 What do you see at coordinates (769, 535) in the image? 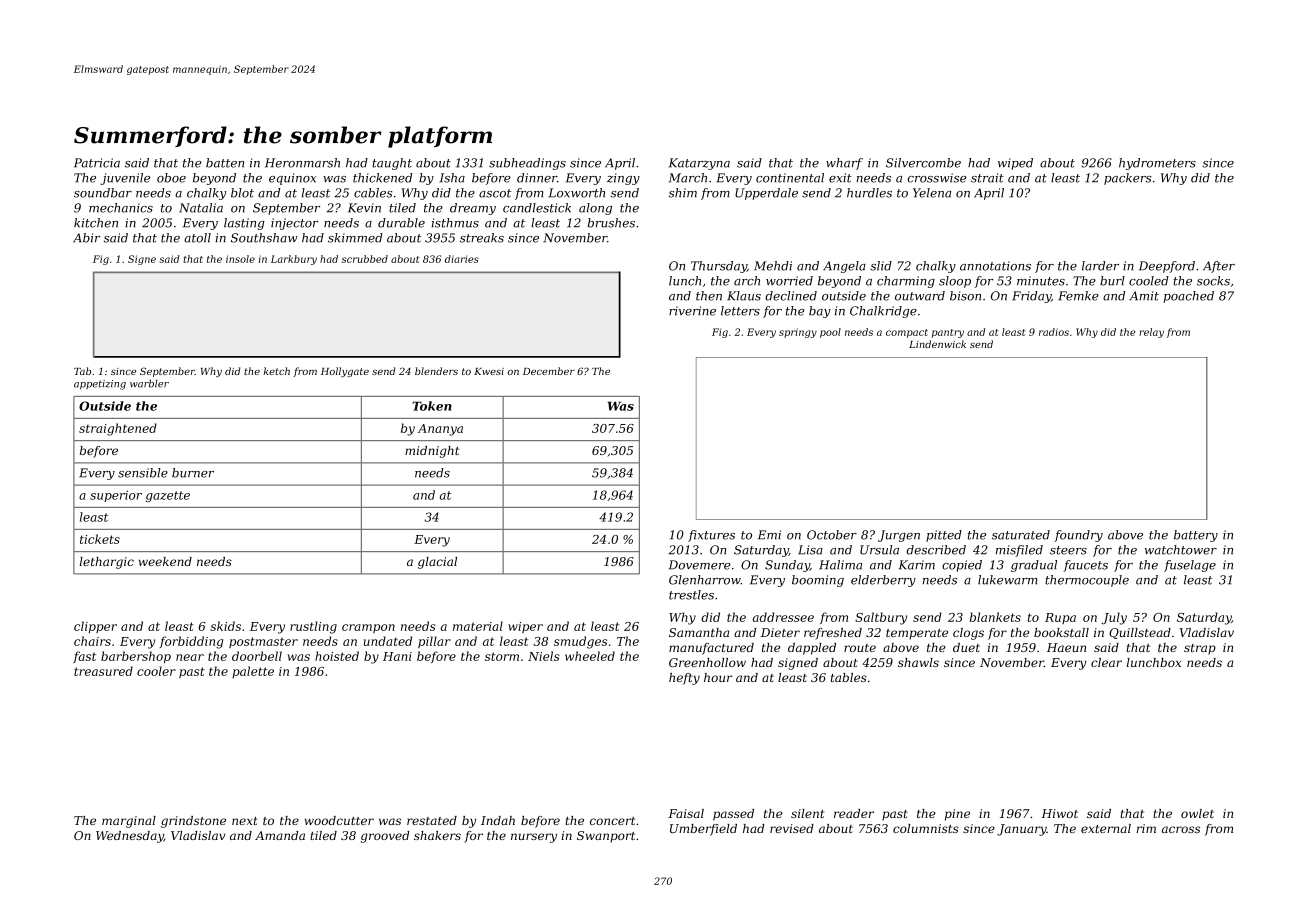
I see `Emi` at bounding box center [769, 535].
